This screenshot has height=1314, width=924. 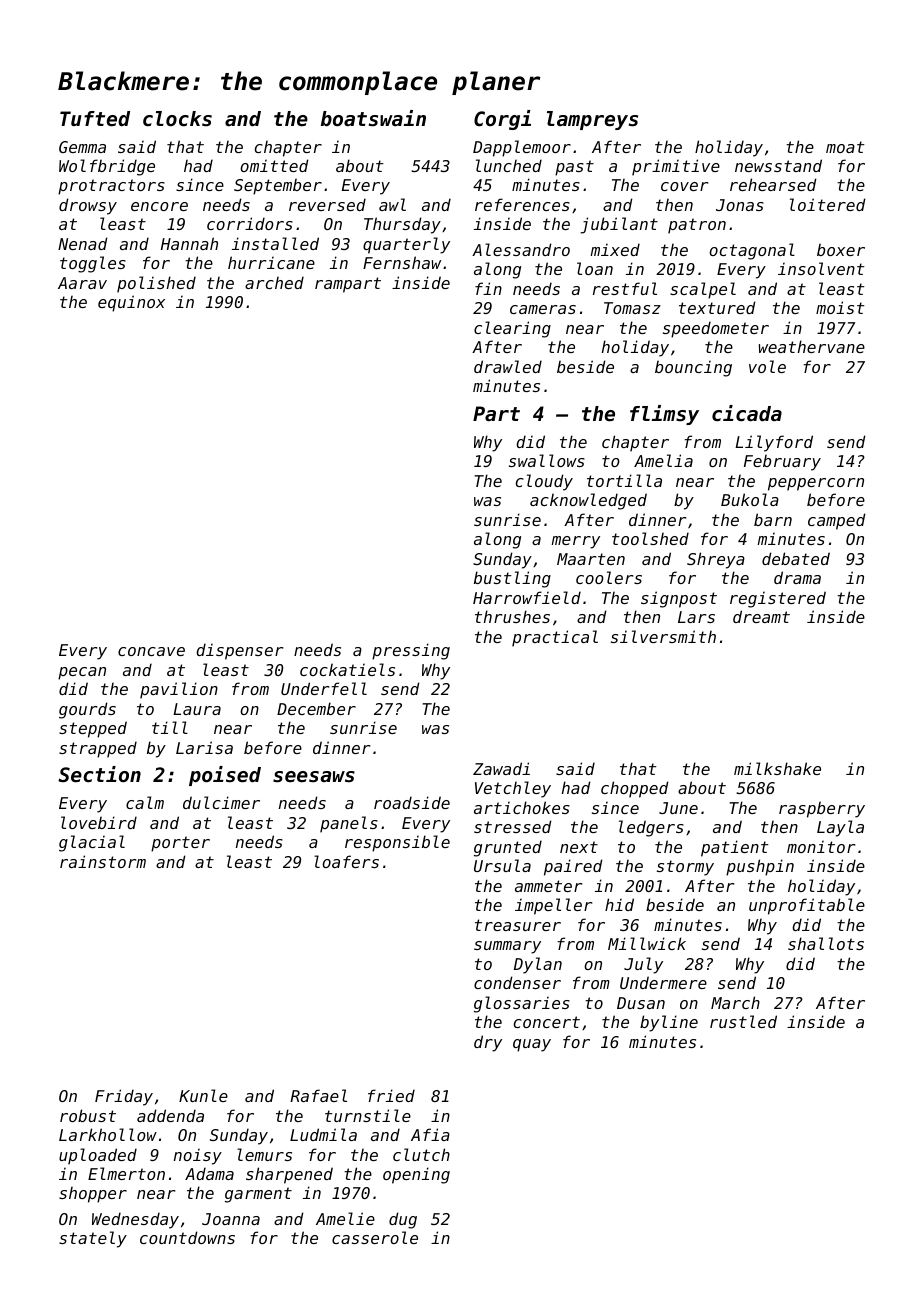 What do you see at coordinates (103, 861) in the screenshot?
I see `rainstorm` at bounding box center [103, 861].
